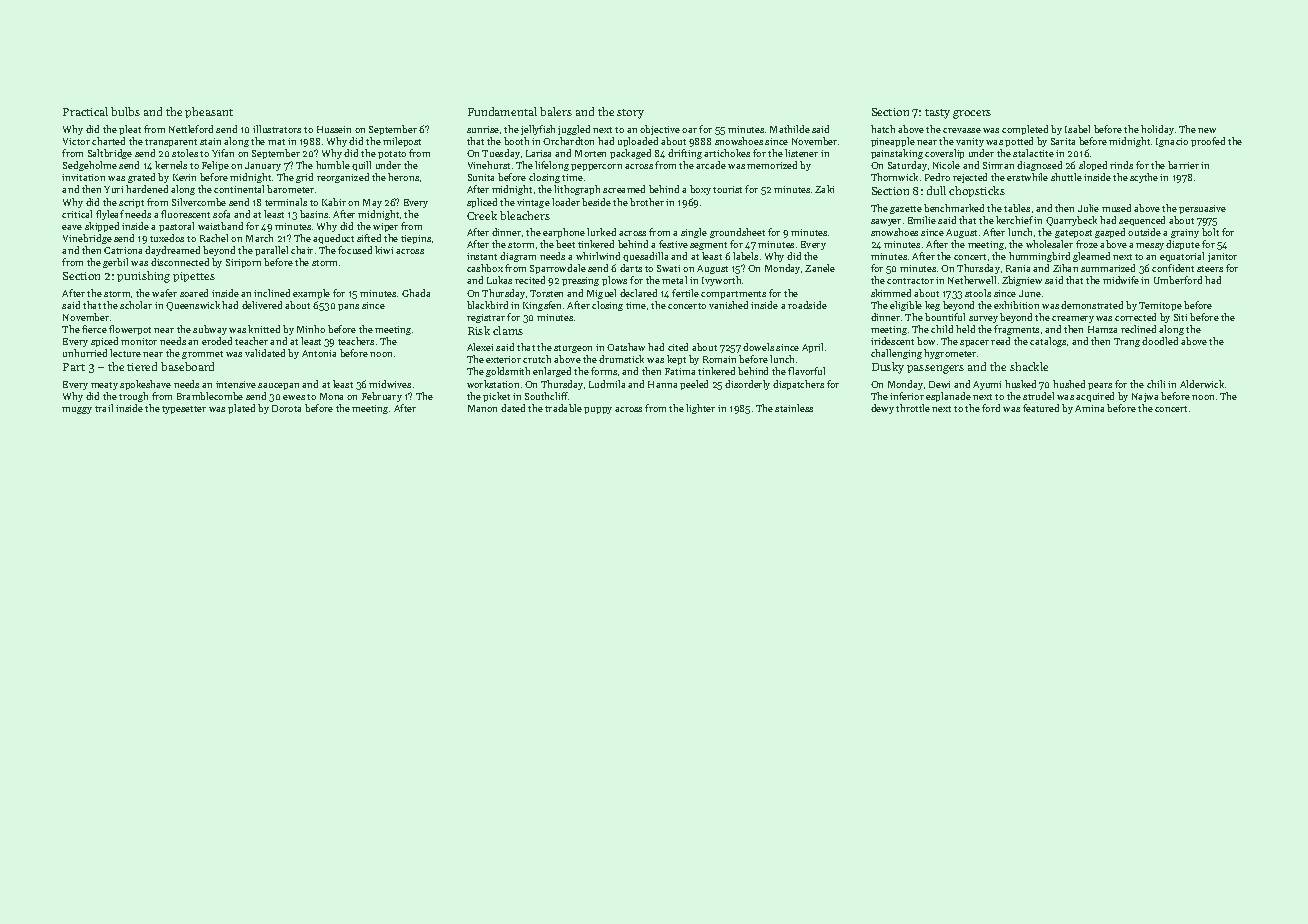 The image size is (1308, 924). I want to click on story, so click(630, 114).
